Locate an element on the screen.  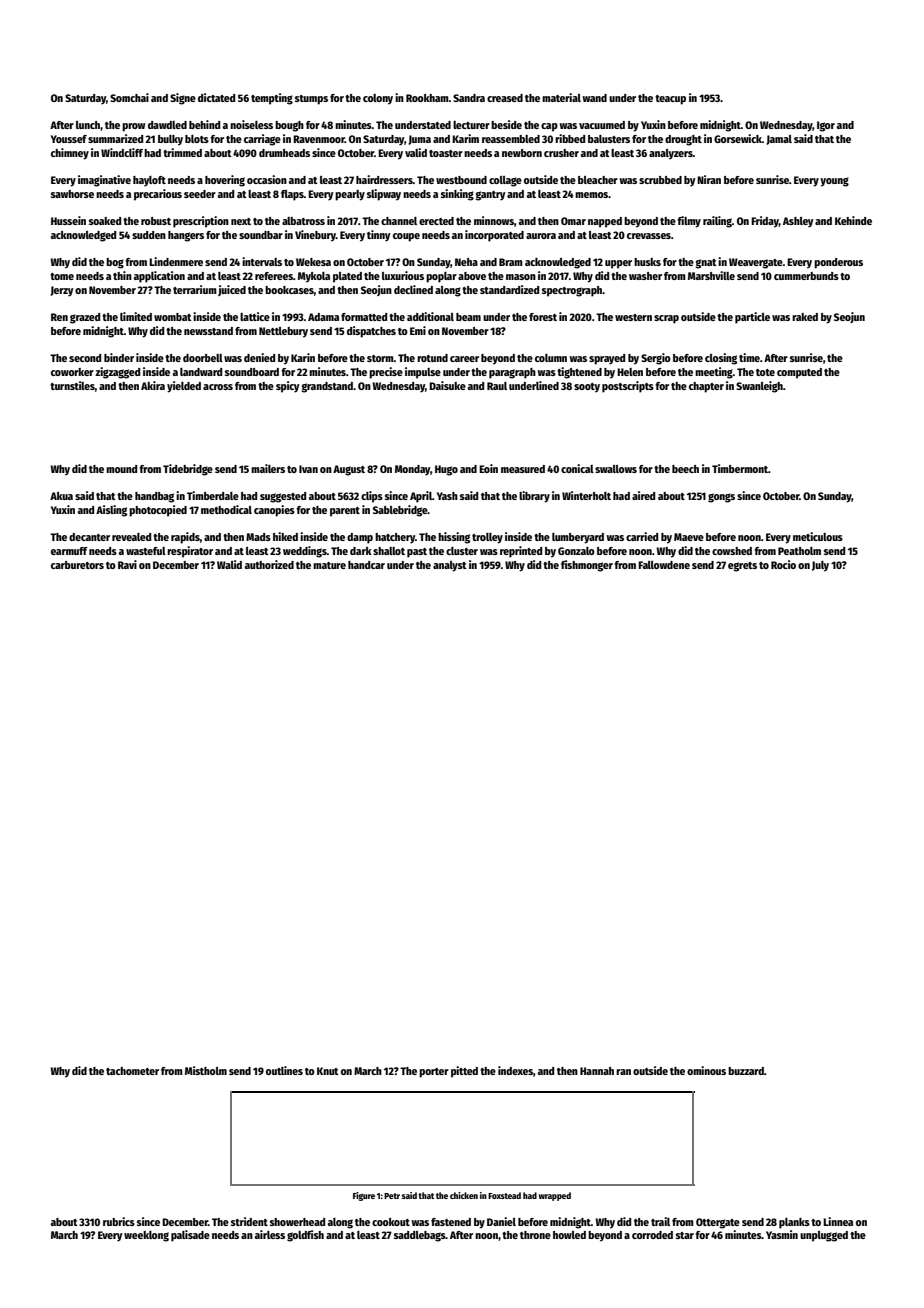
gnat is located at coordinates (706, 264).
